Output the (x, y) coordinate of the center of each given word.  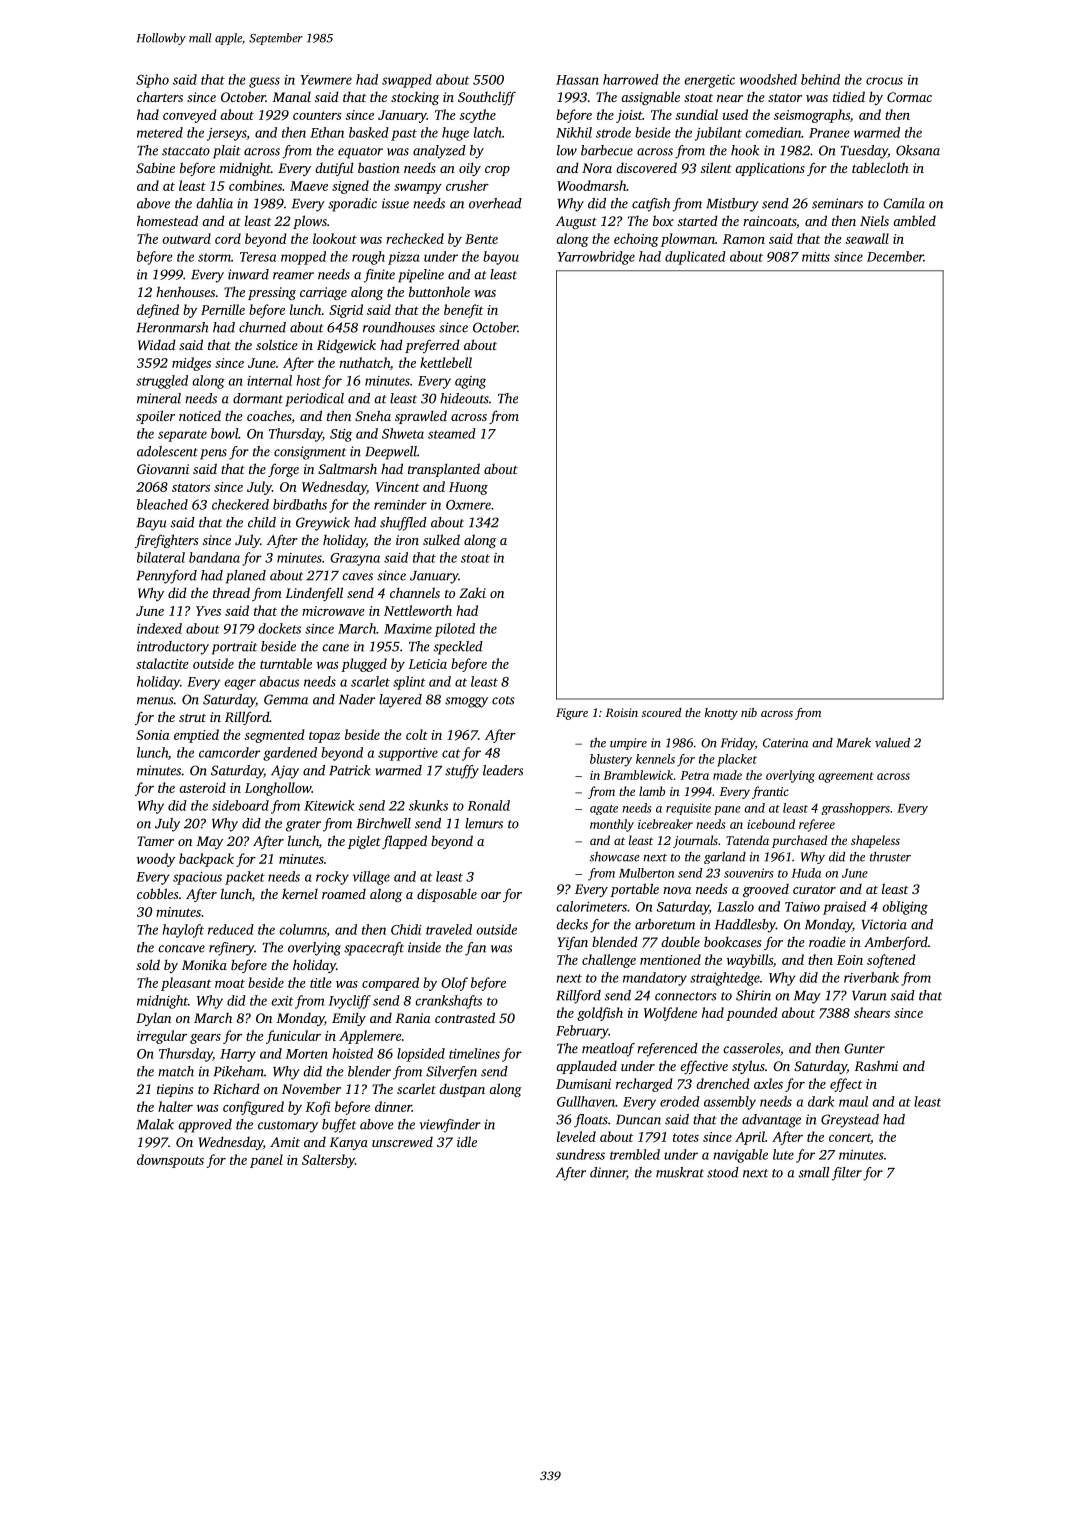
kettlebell (446, 362)
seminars (837, 203)
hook (745, 150)
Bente (481, 239)
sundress (580, 1154)
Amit (285, 1142)
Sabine (155, 168)
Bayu (151, 524)
